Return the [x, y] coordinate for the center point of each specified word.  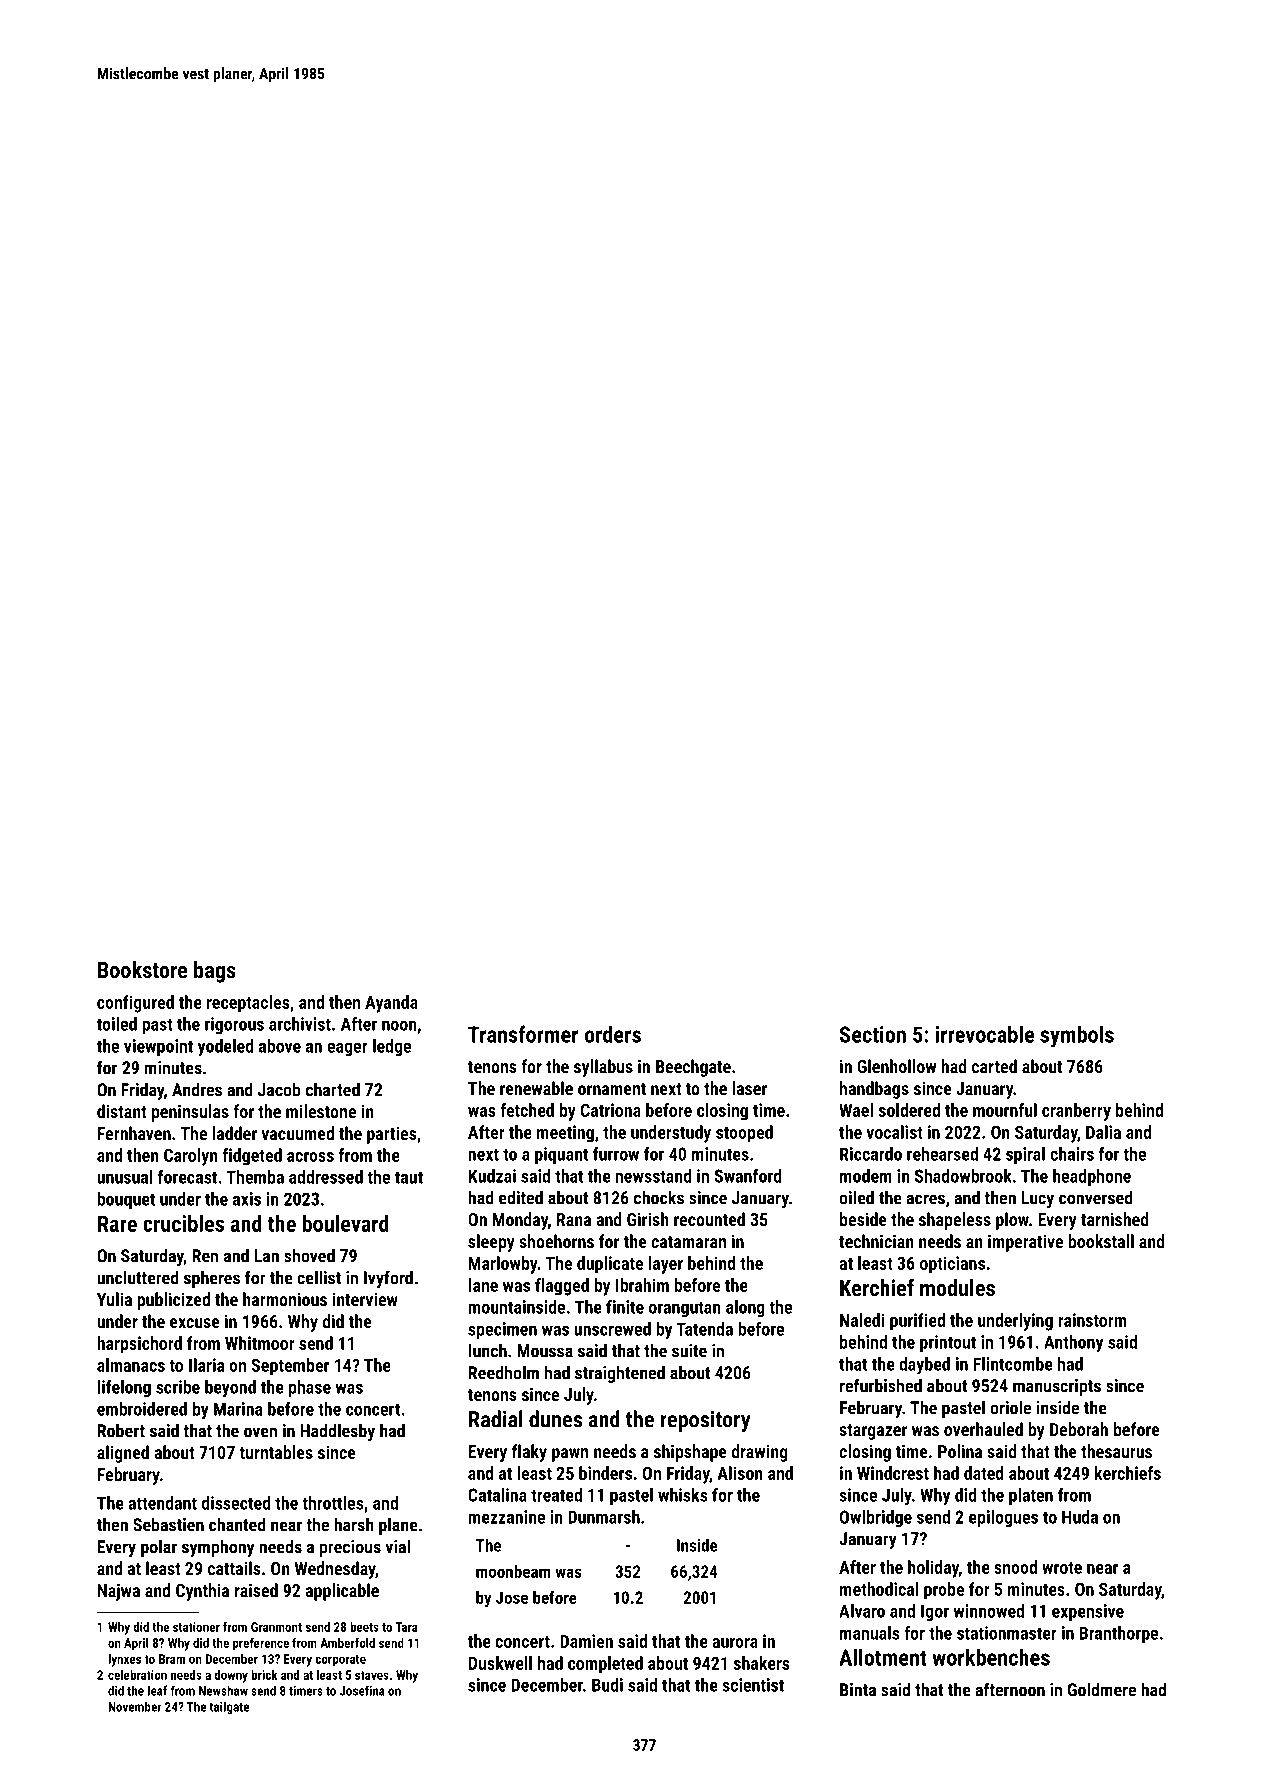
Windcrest [893, 1473]
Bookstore [143, 969]
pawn [570, 1455]
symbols [1077, 1036]
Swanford [748, 1176]
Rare [117, 1224]
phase [310, 1388]
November [135, 1707]
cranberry [1076, 1112]
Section [873, 1034]
